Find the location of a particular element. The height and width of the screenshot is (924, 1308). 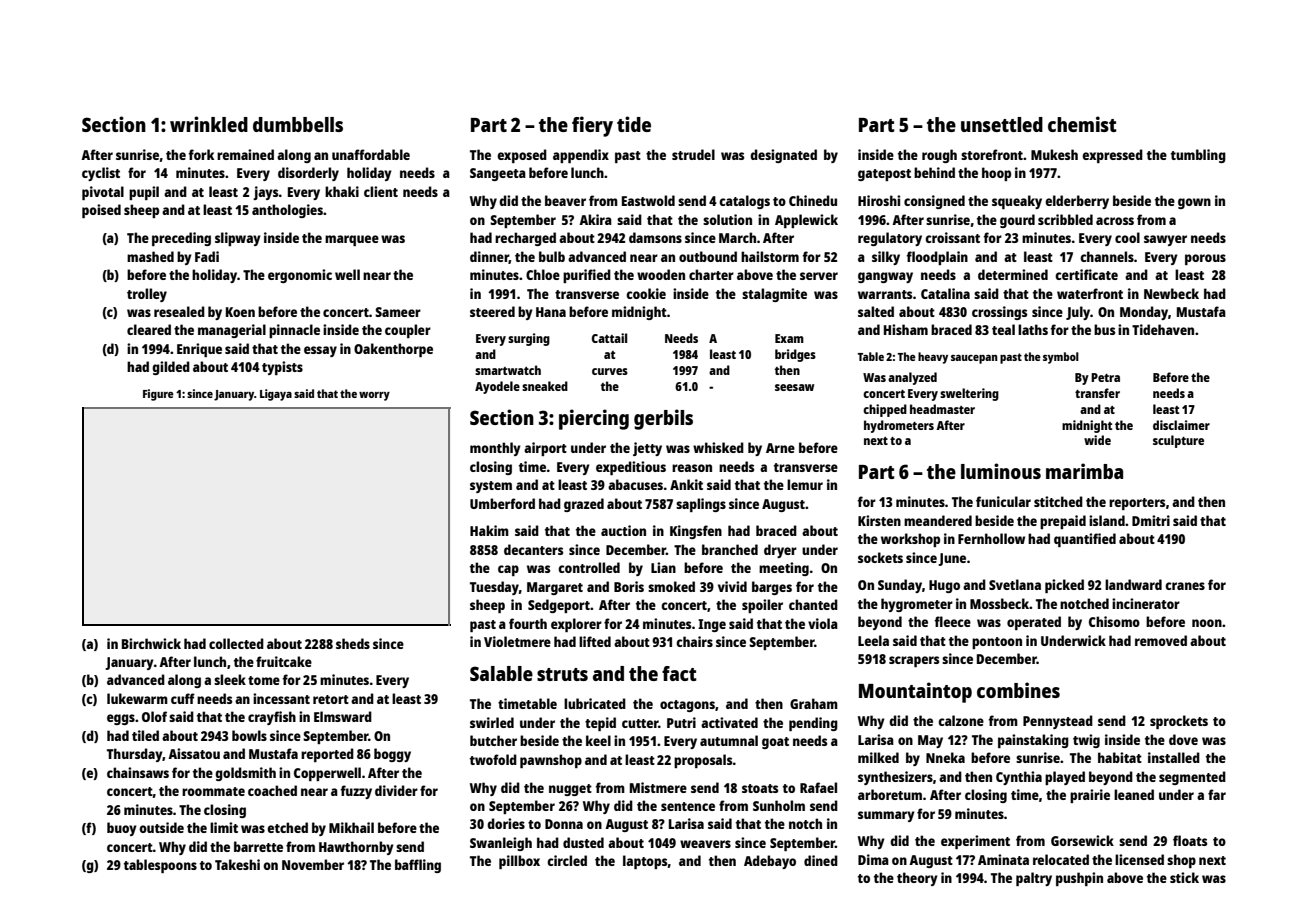

chairs is located at coordinates (694, 641).
